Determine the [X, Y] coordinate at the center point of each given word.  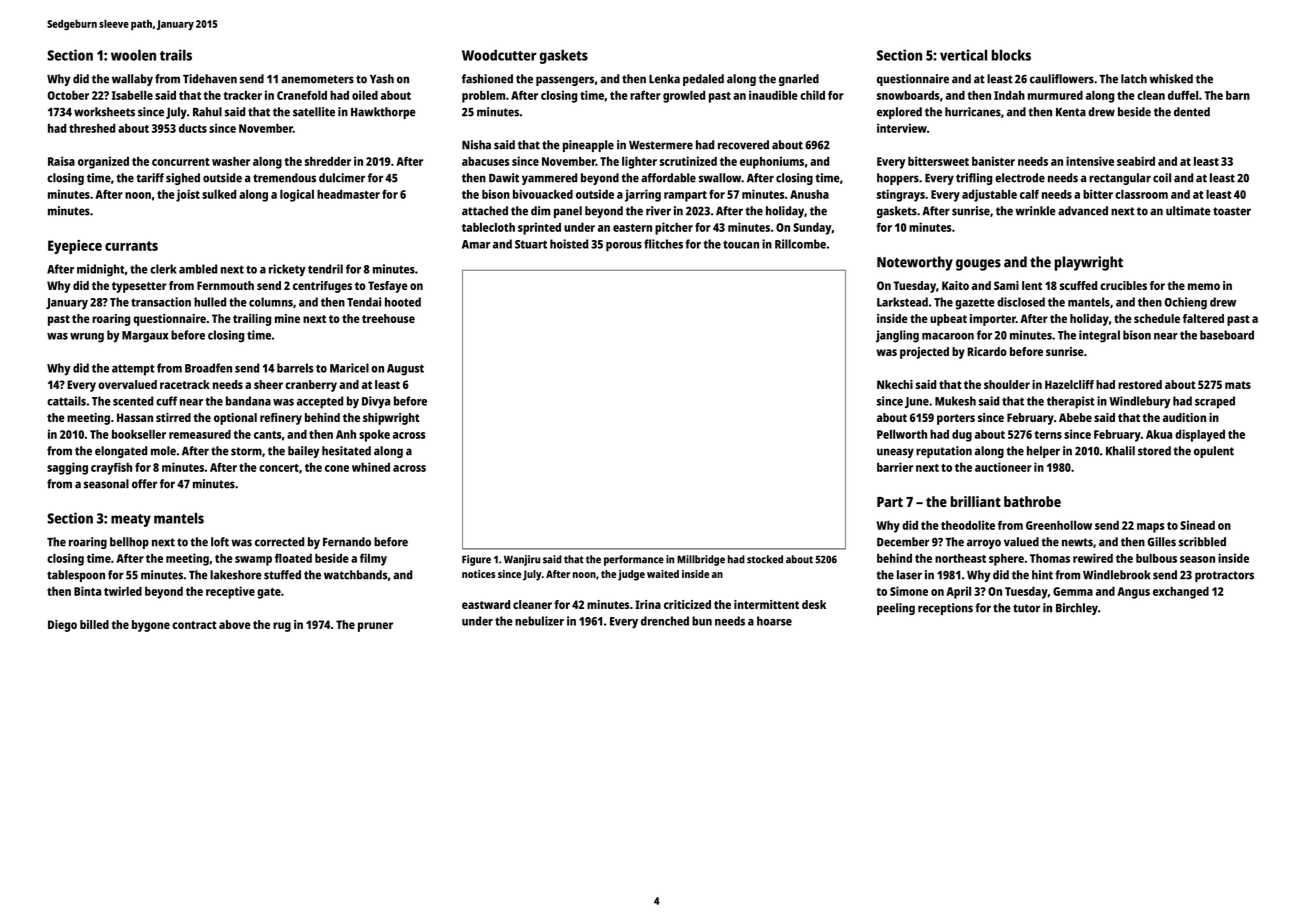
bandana [248, 401]
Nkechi [895, 384]
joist [188, 195]
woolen [133, 55]
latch [1134, 79]
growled [684, 96]
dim [540, 211]
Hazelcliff [1069, 384]
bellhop [129, 543]
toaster [1232, 211]
